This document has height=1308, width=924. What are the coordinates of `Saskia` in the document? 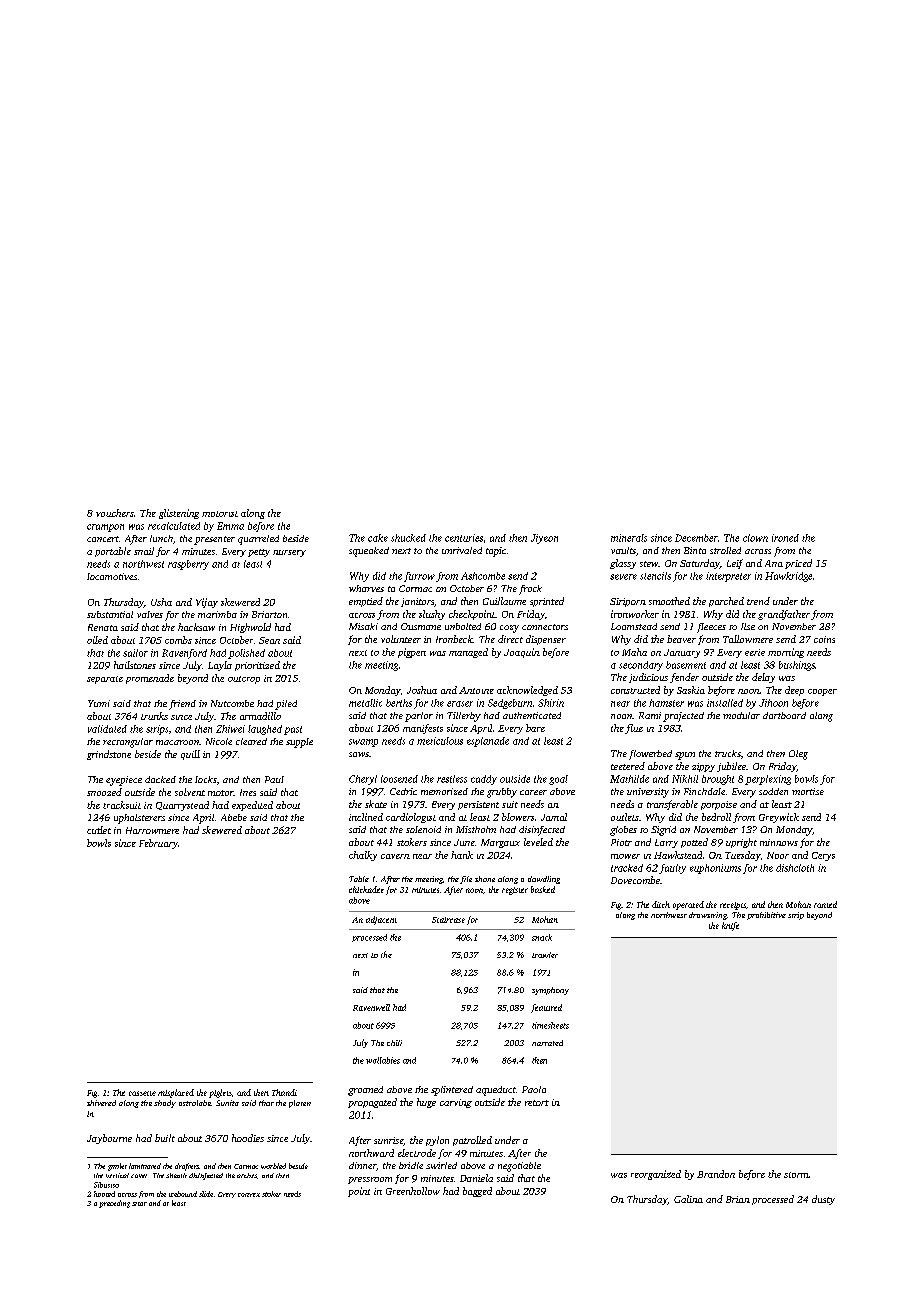 It's located at (691, 690).
